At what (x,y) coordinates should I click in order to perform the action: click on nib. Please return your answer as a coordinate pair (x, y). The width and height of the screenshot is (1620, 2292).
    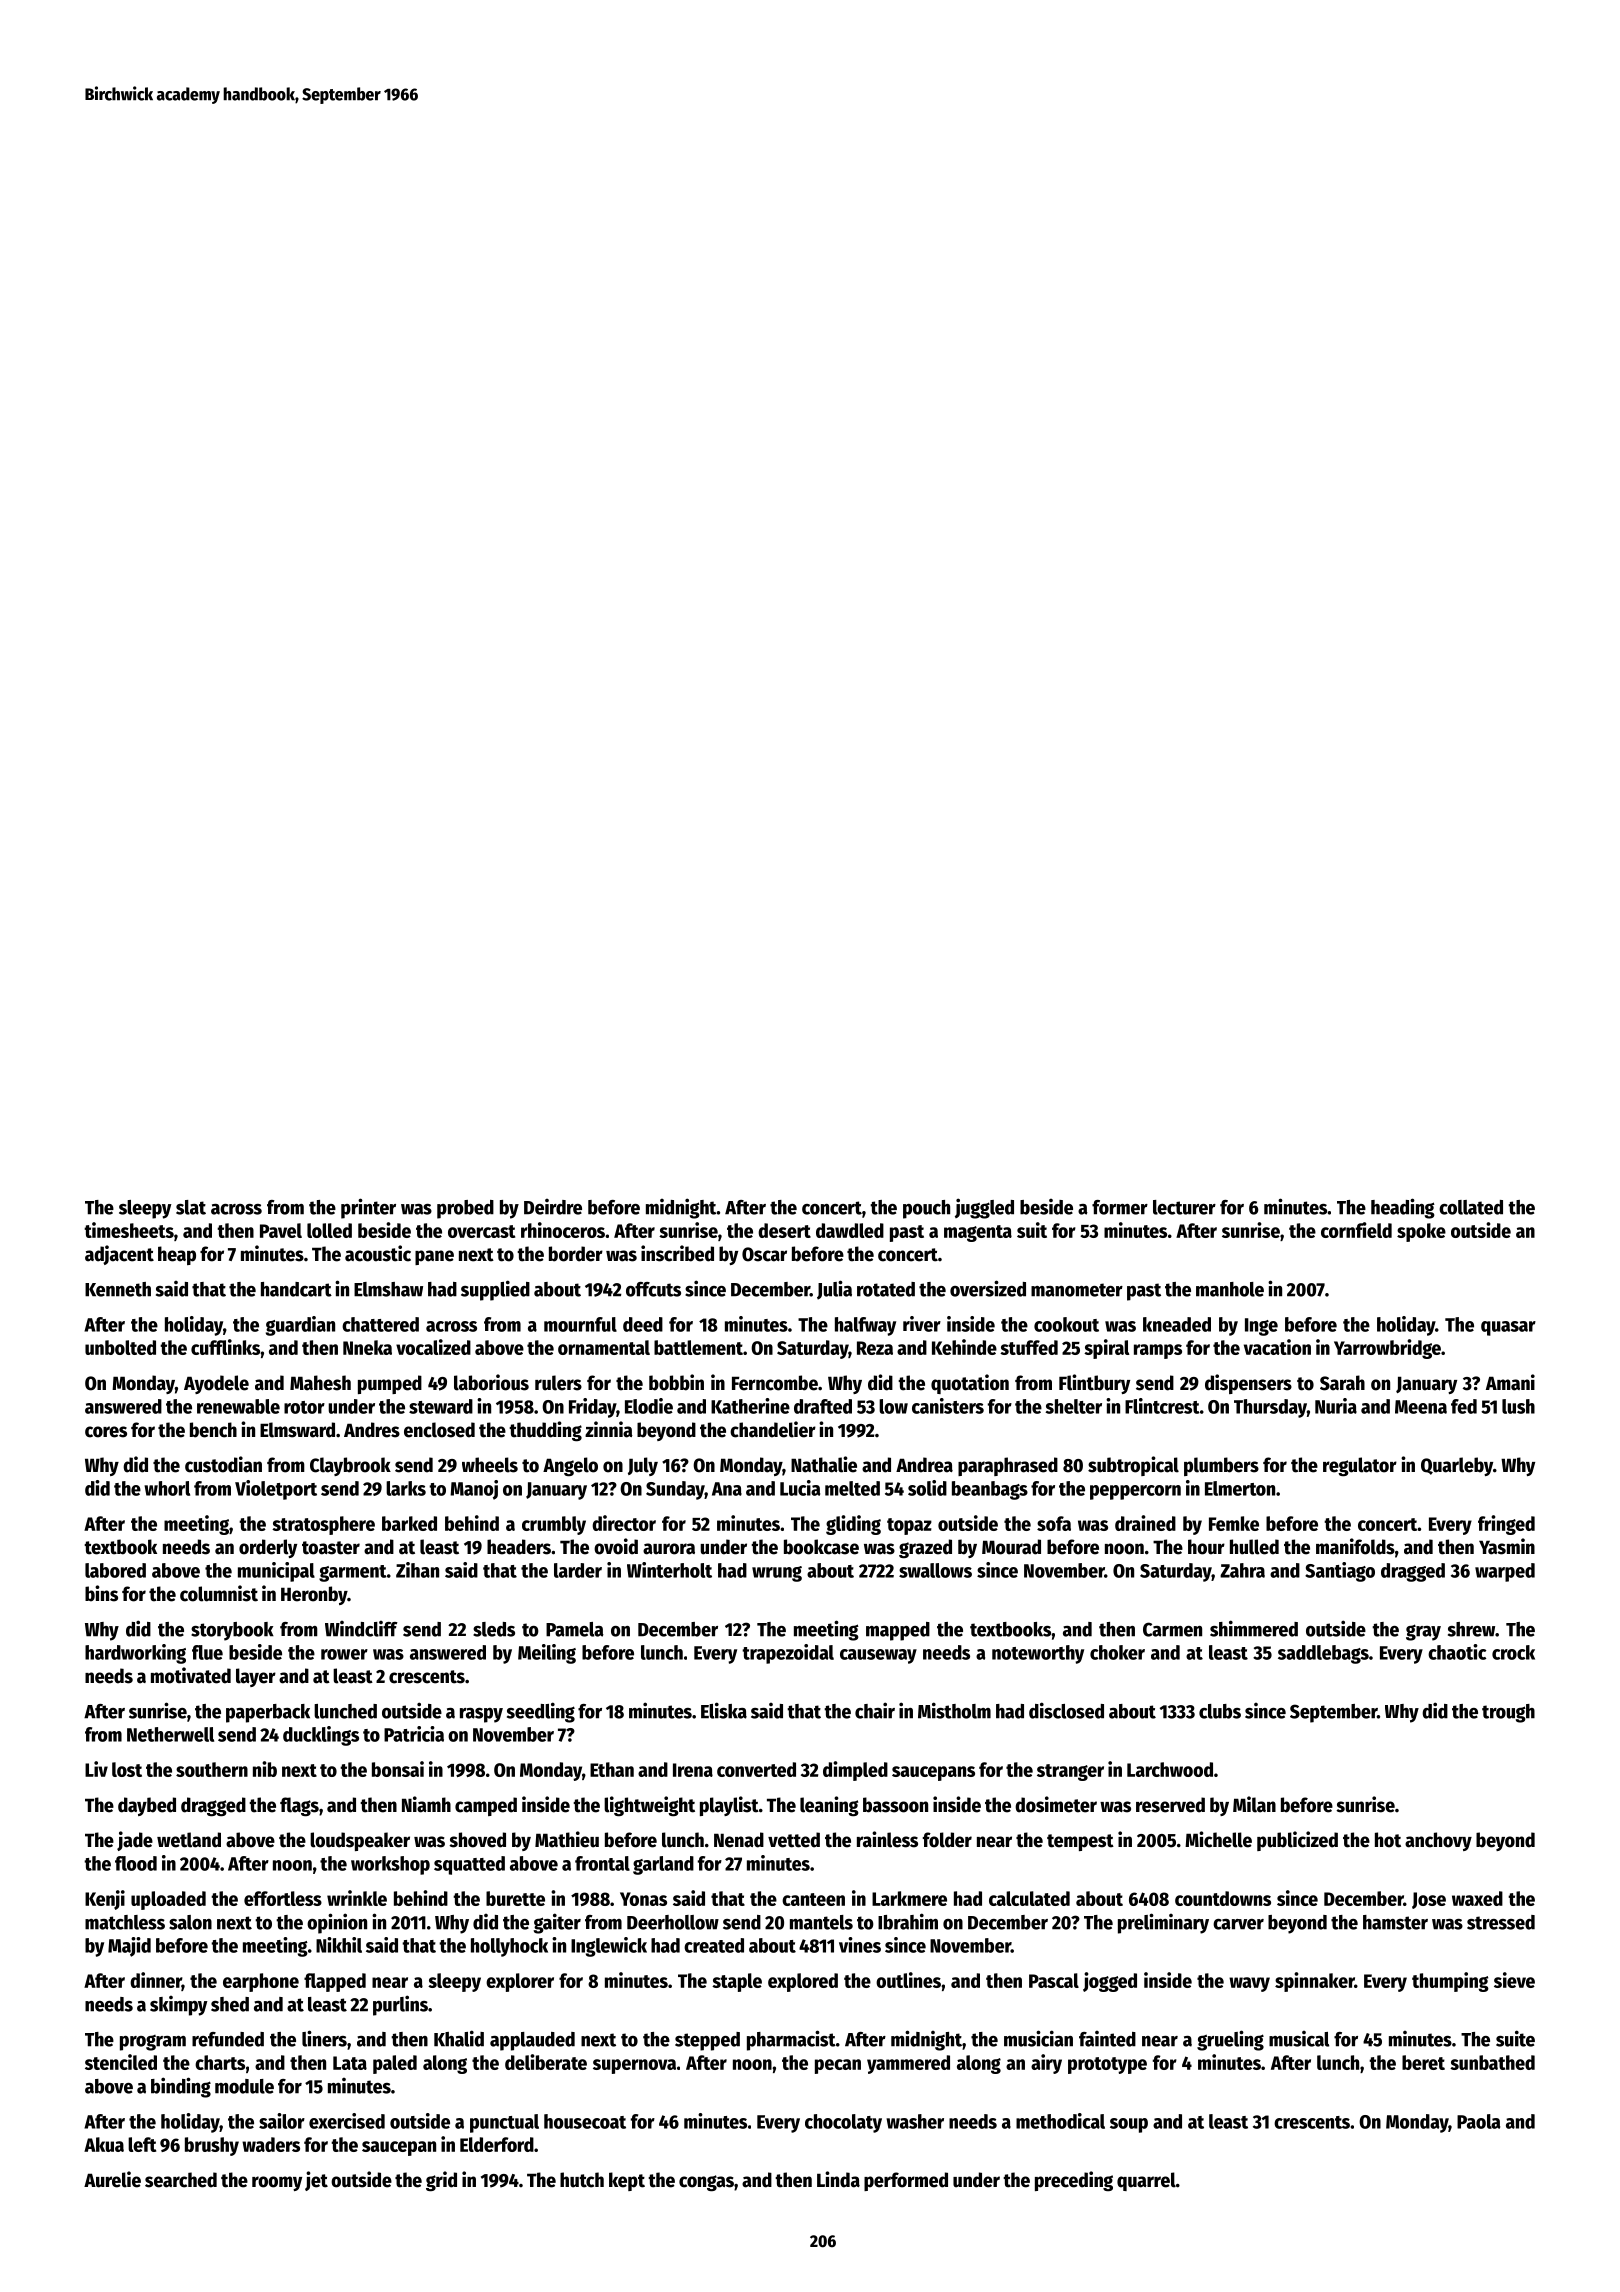
    Looking at the image, I should click on (265, 1769).
